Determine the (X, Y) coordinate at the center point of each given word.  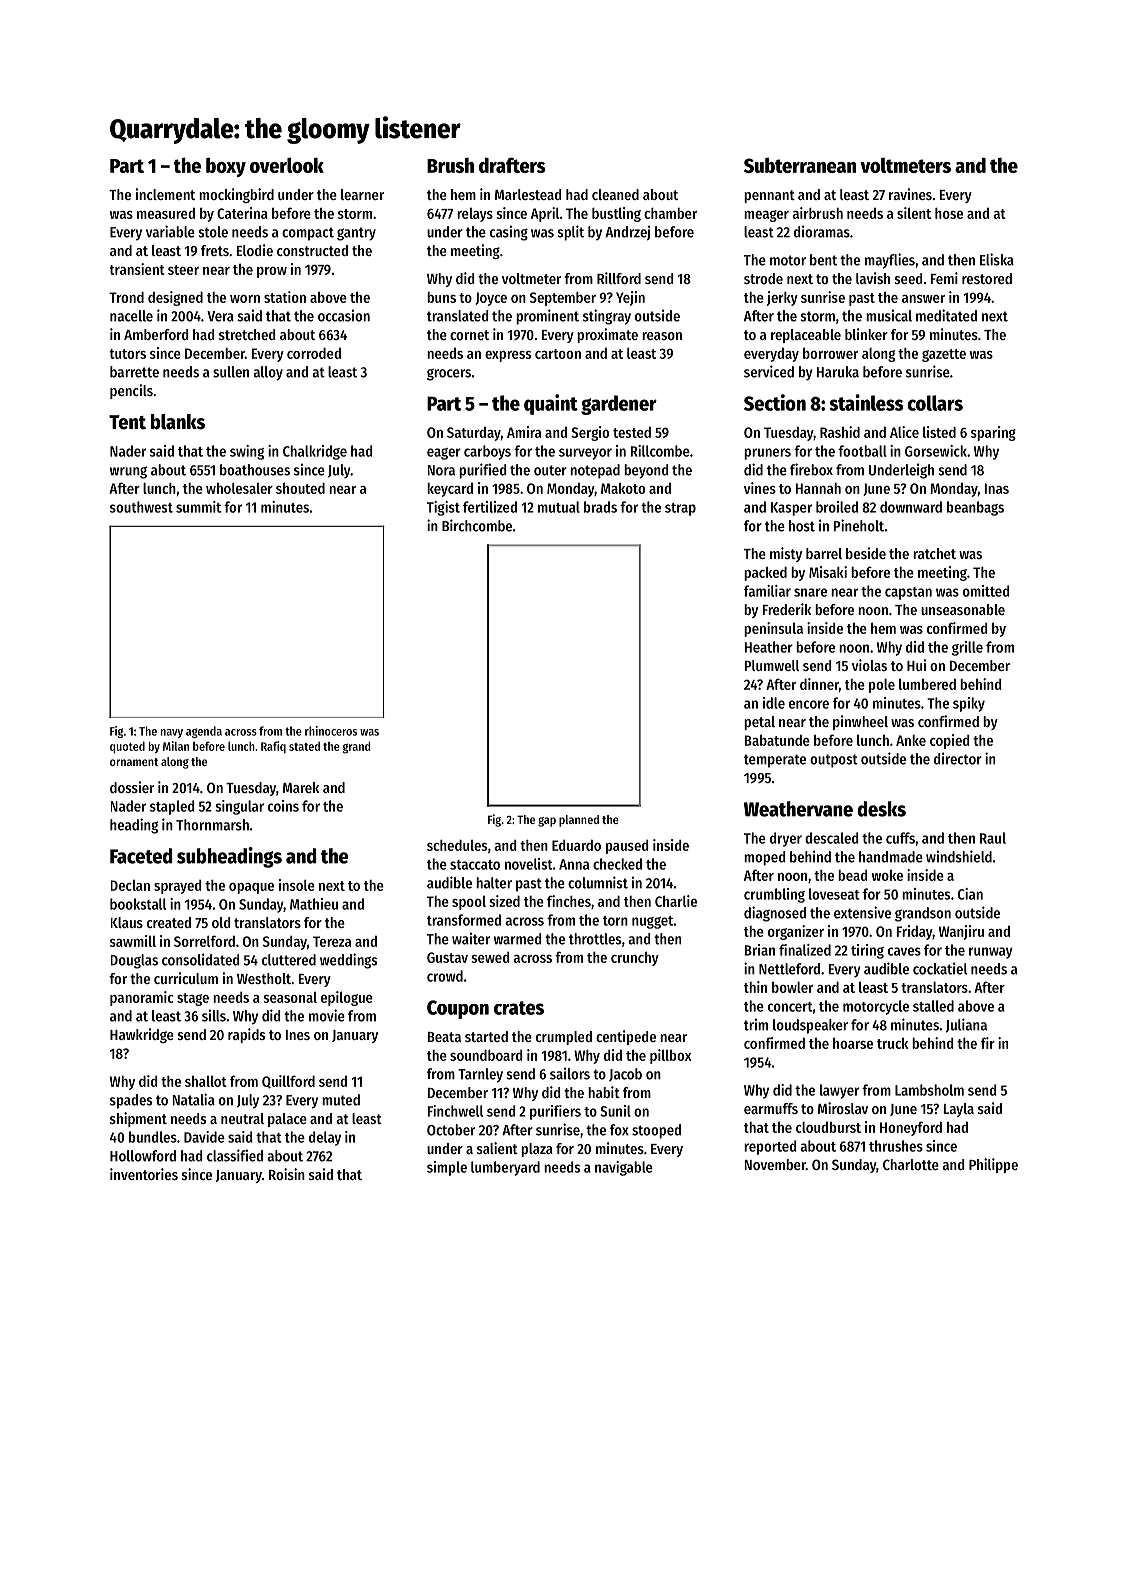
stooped (656, 1131)
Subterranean (800, 165)
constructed (312, 250)
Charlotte (911, 1164)
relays (475, 215)
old (221, 922)
